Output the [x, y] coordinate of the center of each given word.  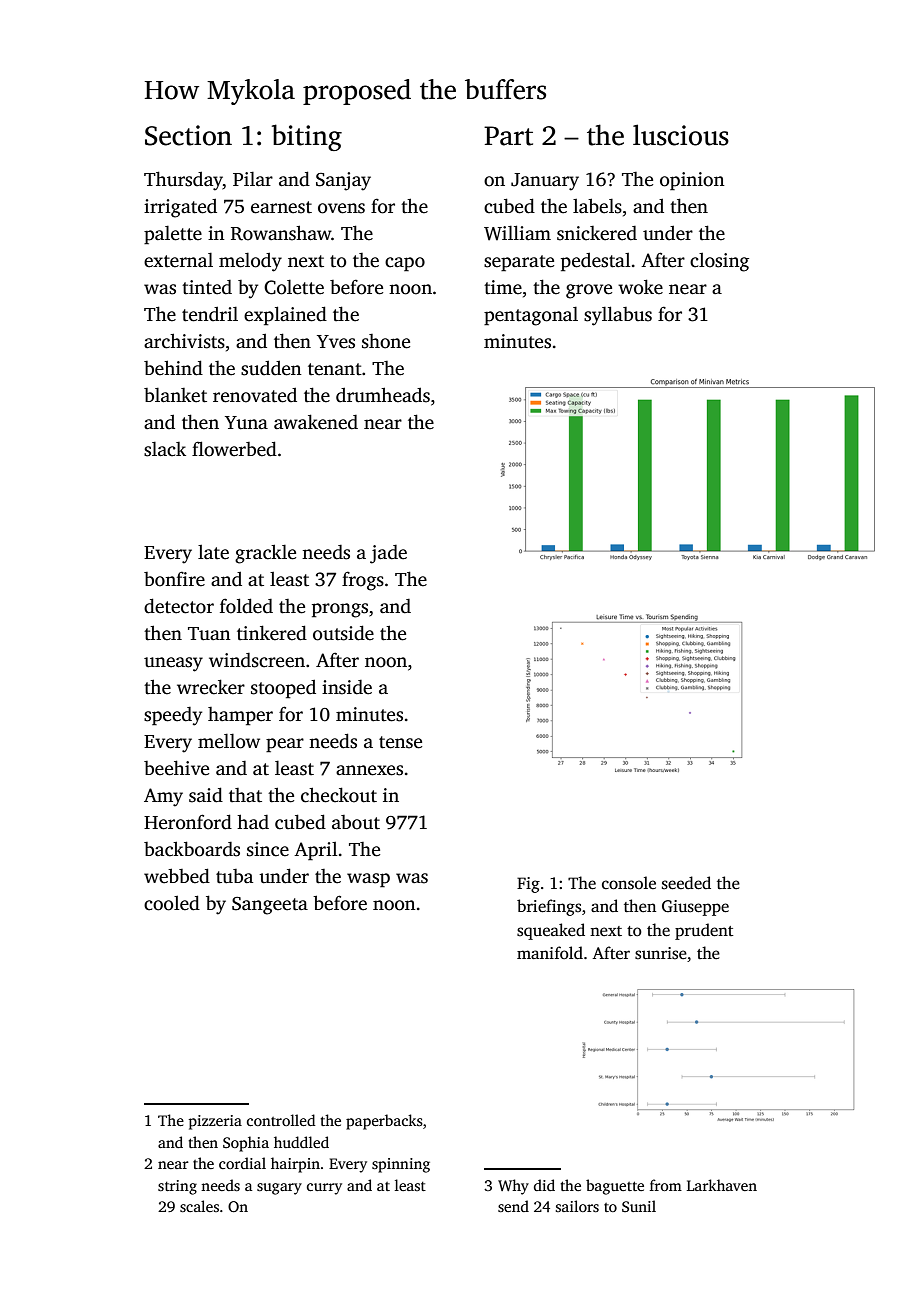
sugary [279, 1189]
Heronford [188, 822]
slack [165, 449]
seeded [686, 883]
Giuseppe [695, 908]
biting [307, 137]
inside [347, 687]
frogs [363, 581]
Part [508, 136]
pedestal [596, 262]
